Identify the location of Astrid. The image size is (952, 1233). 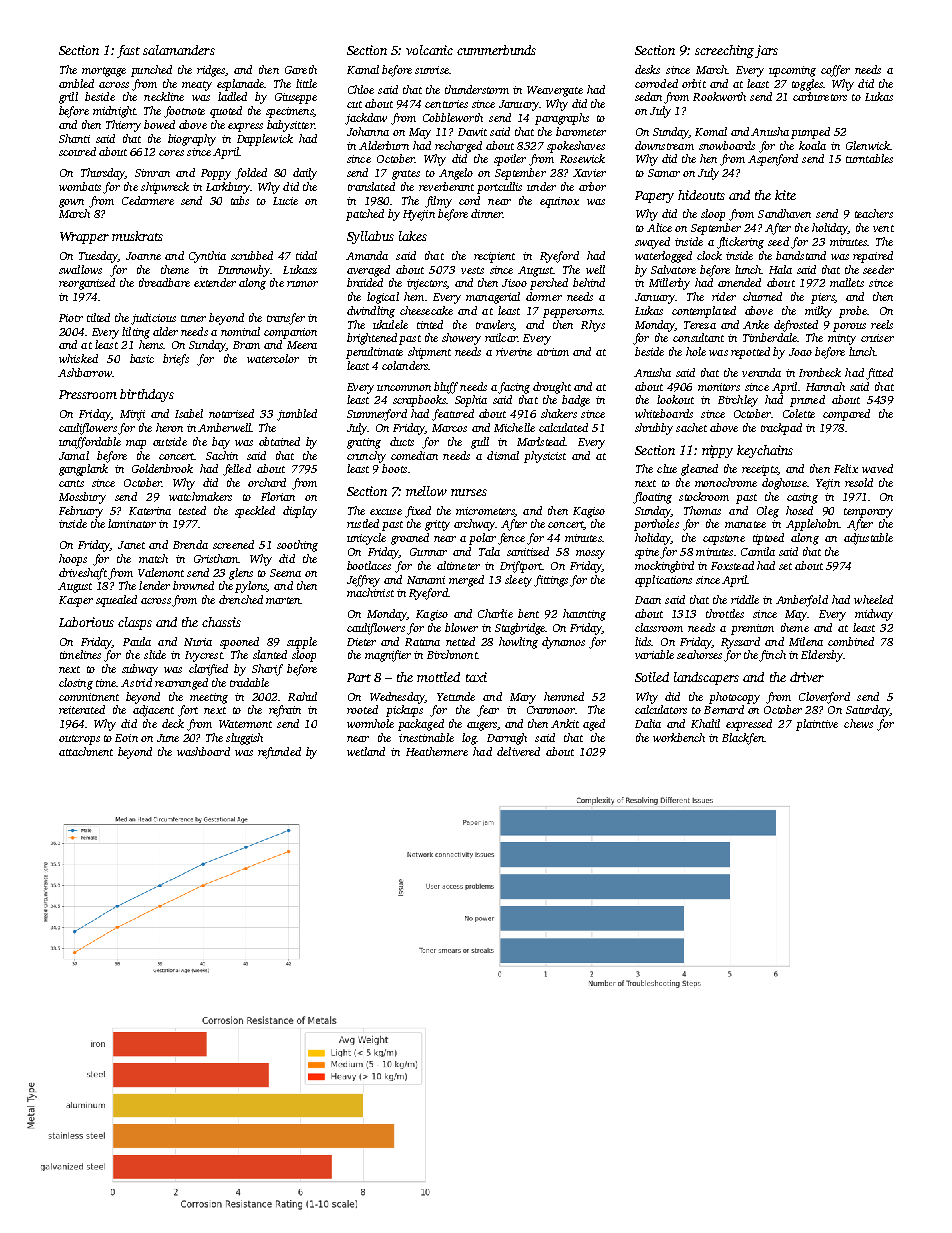
(136, 682).
